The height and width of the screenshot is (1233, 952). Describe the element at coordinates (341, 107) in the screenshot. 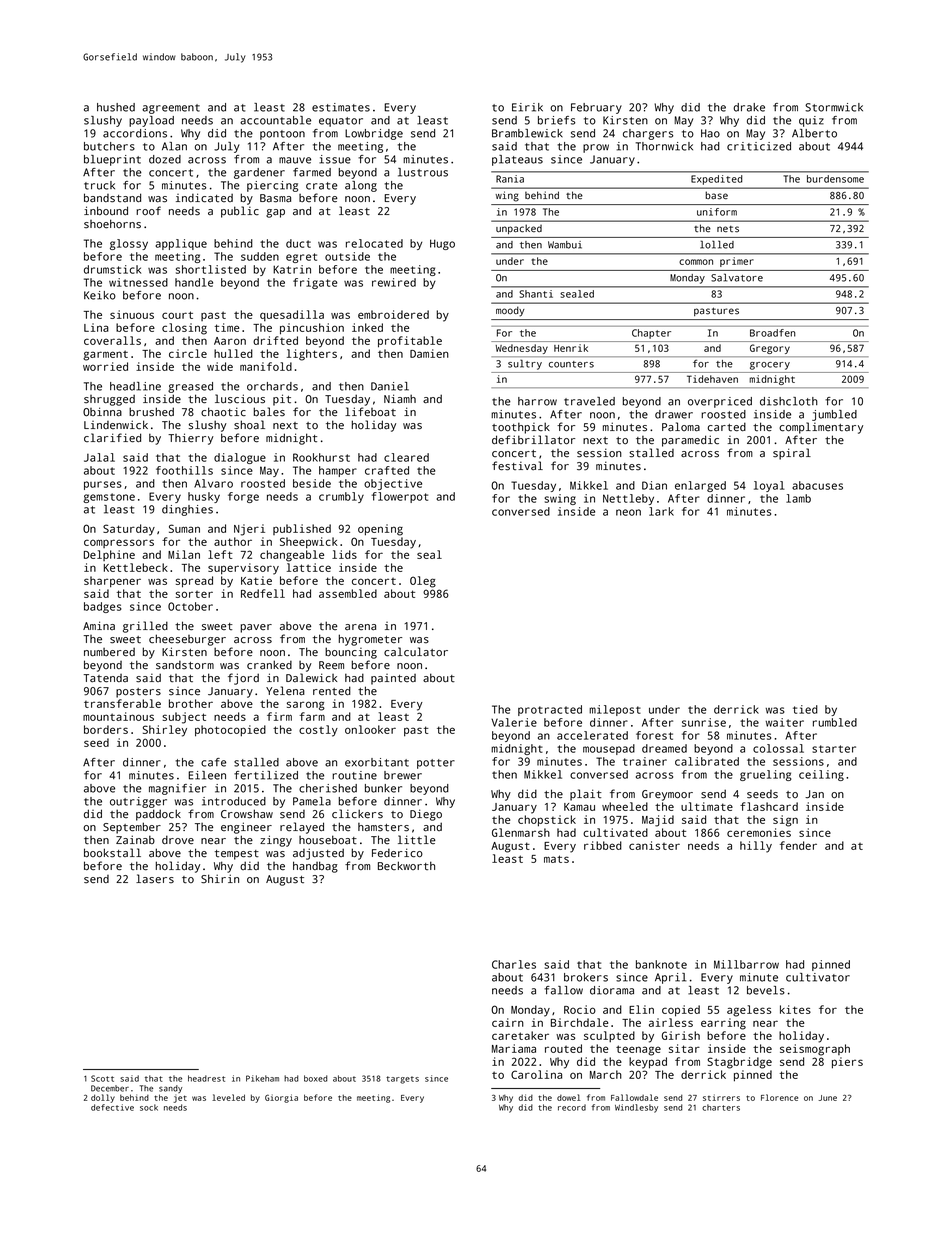

I see `estimates` at that location.
